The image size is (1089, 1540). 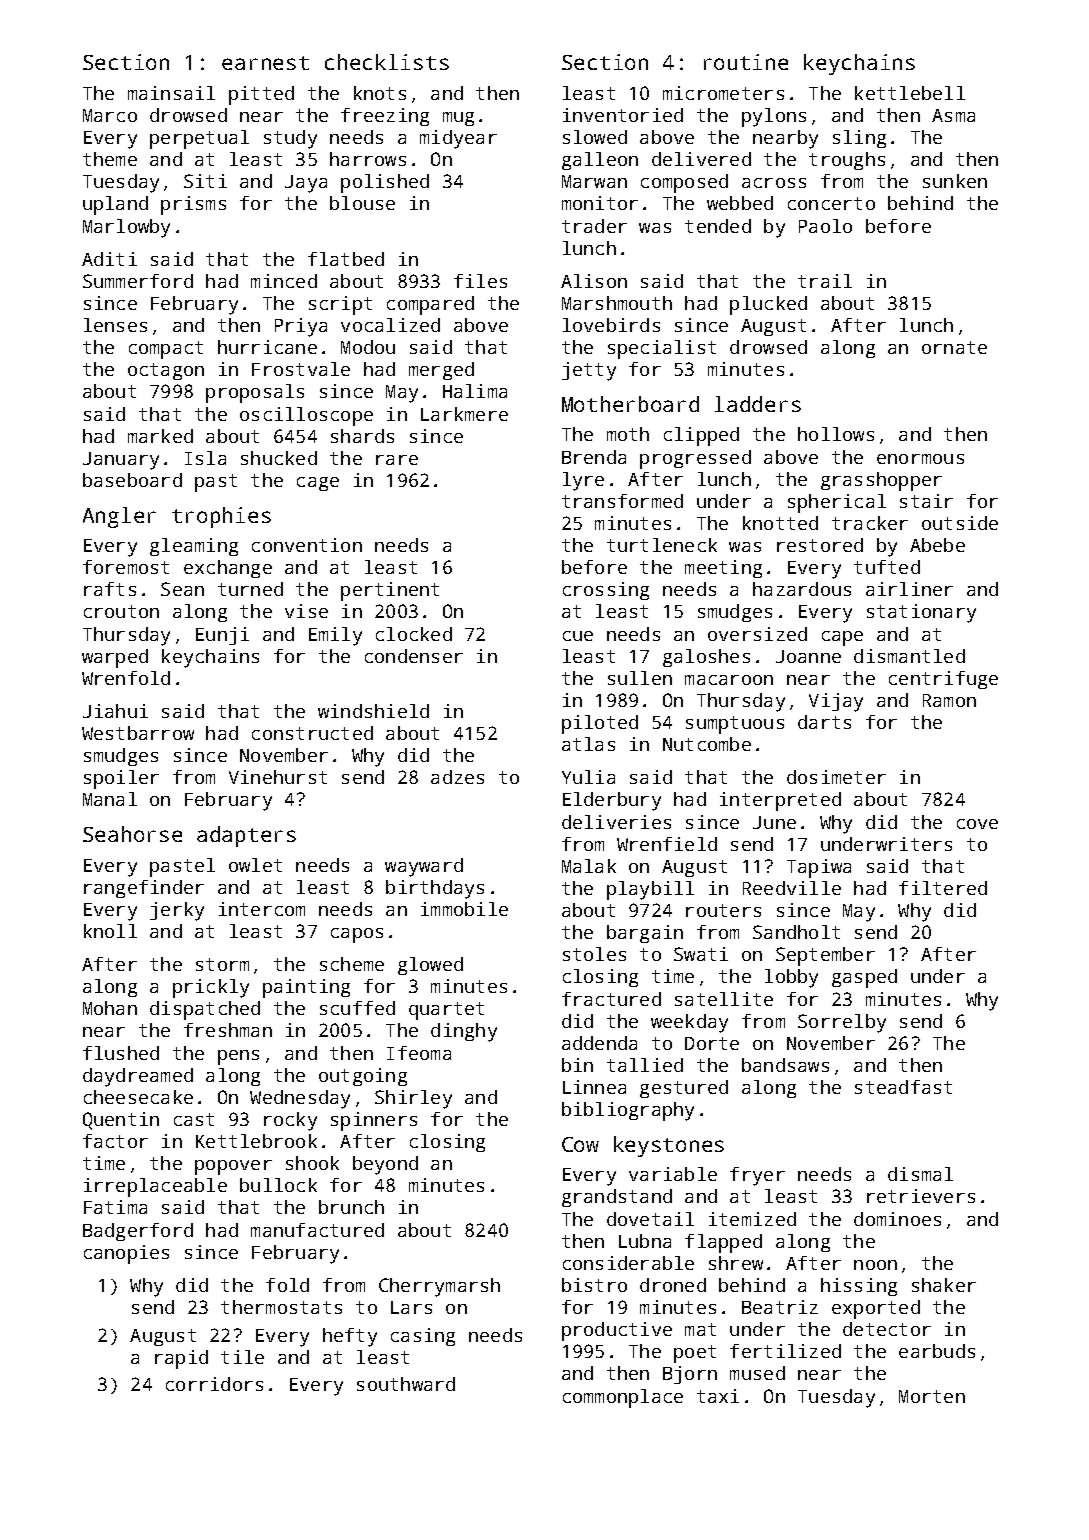 I want to click on adzes, so click(x=457, y=777).
